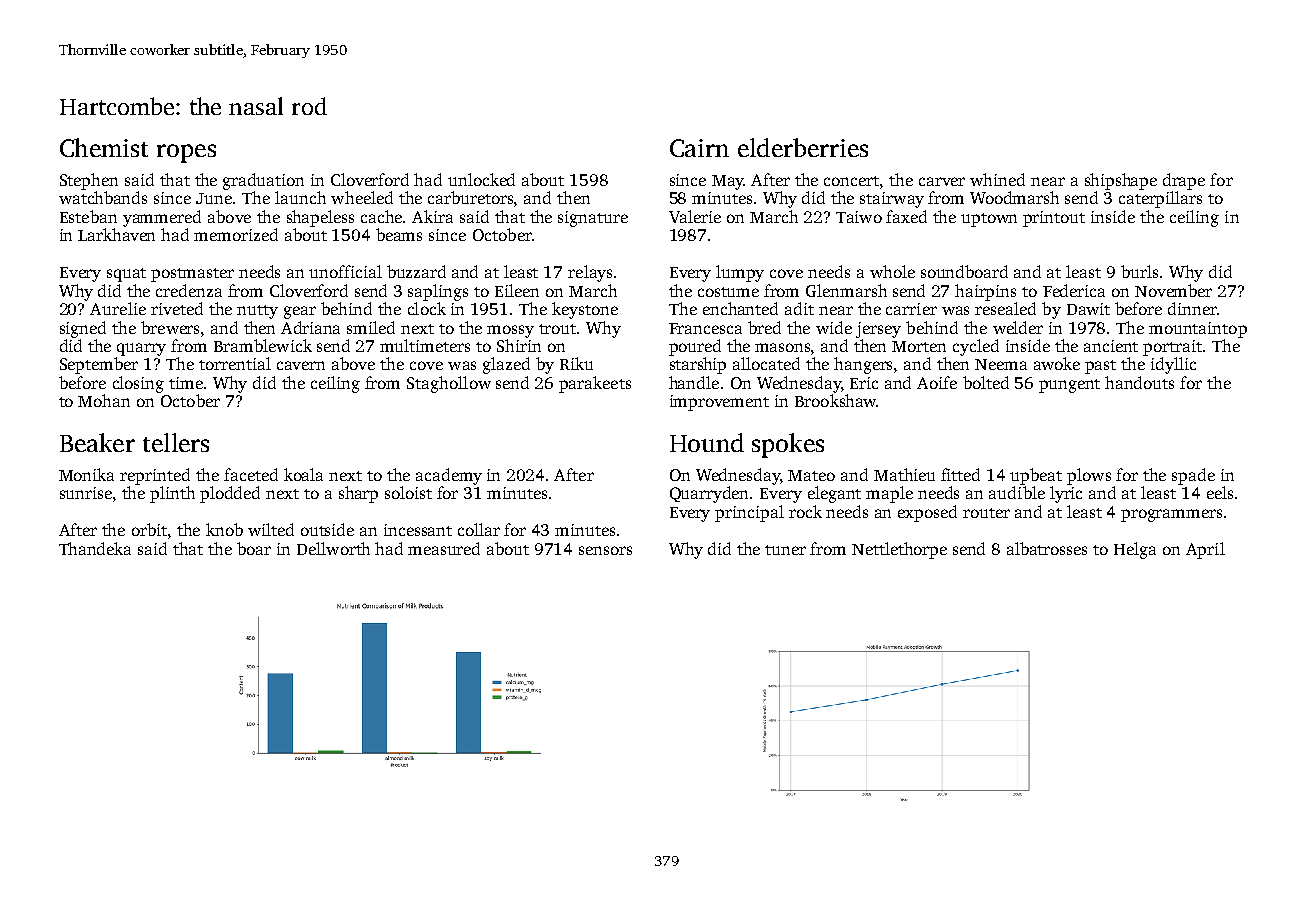 The width and height of the screenshot is (1308, 924). I want to click on ropes, so click(186, 153).
